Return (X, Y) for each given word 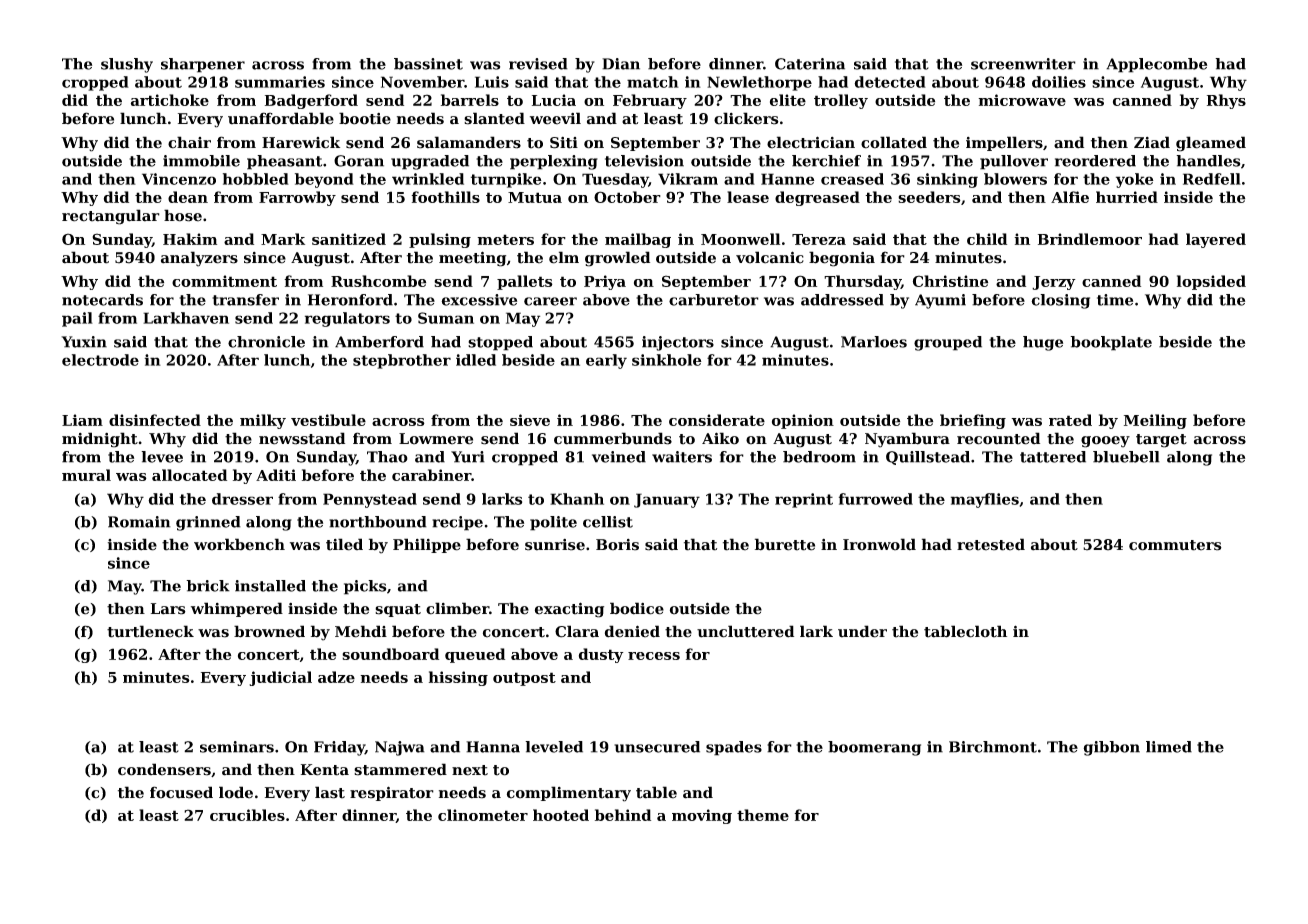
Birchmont (993, 747)
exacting (569, 610)
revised (538, 64)
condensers (164, 769)
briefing (973, 421)
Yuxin (84, 342)
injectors (678, 343)
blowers (1015, 179)
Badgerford (311, 101)
